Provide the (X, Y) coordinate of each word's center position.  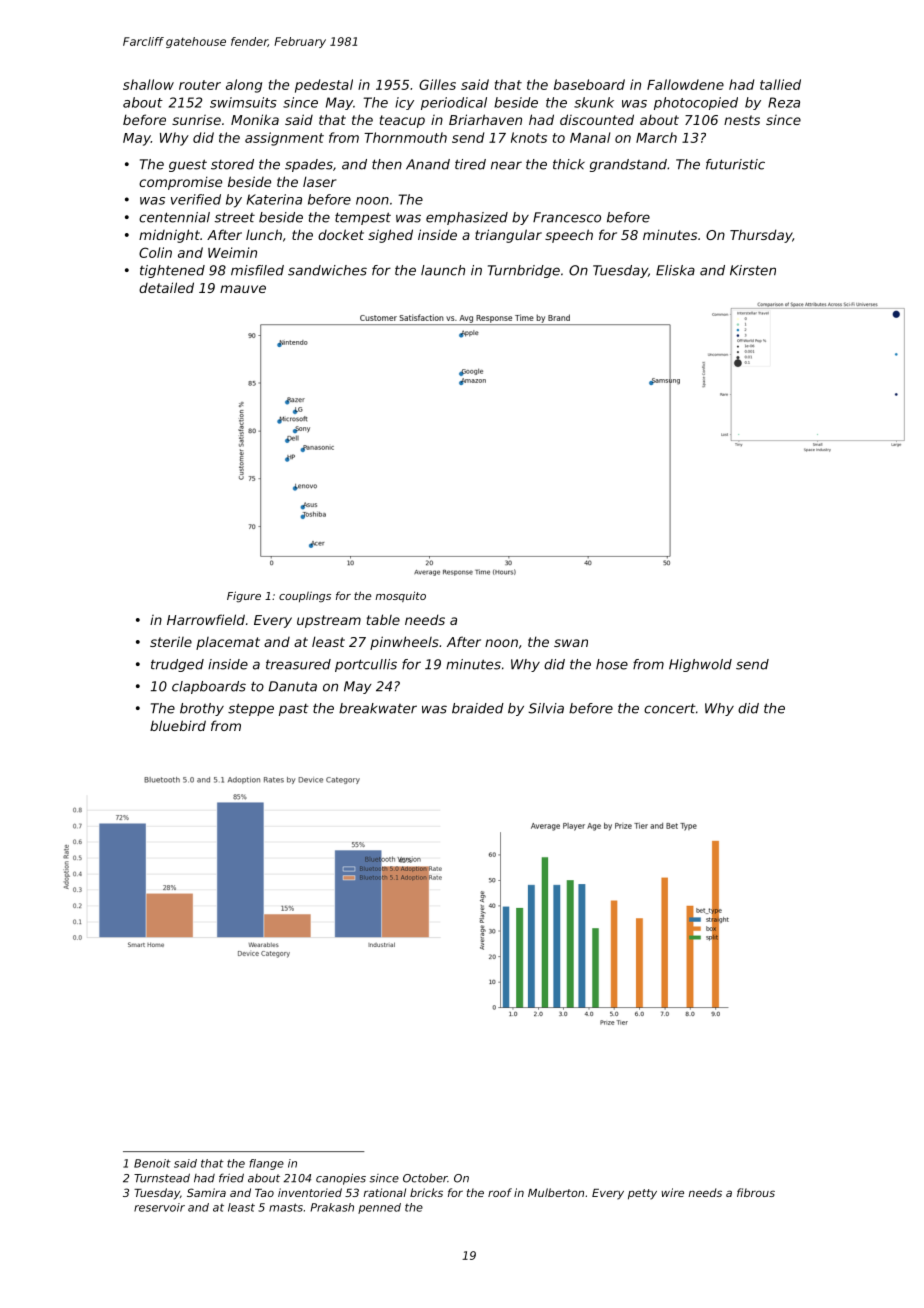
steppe (251, 709)
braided (478, 708)
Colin (155, 252)
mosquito (400, 596)
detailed (166, 287)
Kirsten (753, 270)
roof (500, 1192)
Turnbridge (524, 271)
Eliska (675, 270)
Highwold (700, 665)
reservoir (159, 1207)
